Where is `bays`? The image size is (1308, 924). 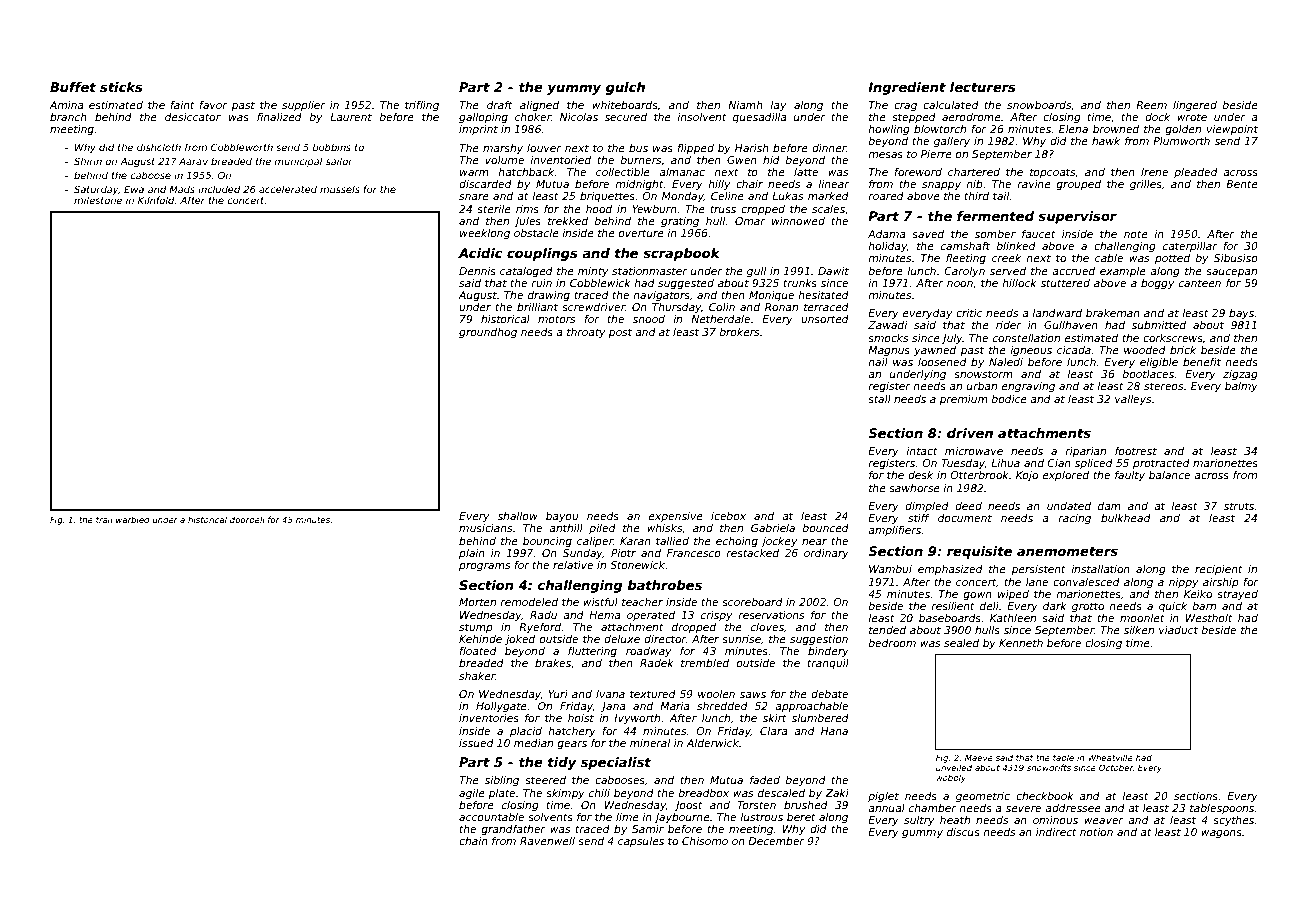 bays is located at coordinates (1241, 314).
